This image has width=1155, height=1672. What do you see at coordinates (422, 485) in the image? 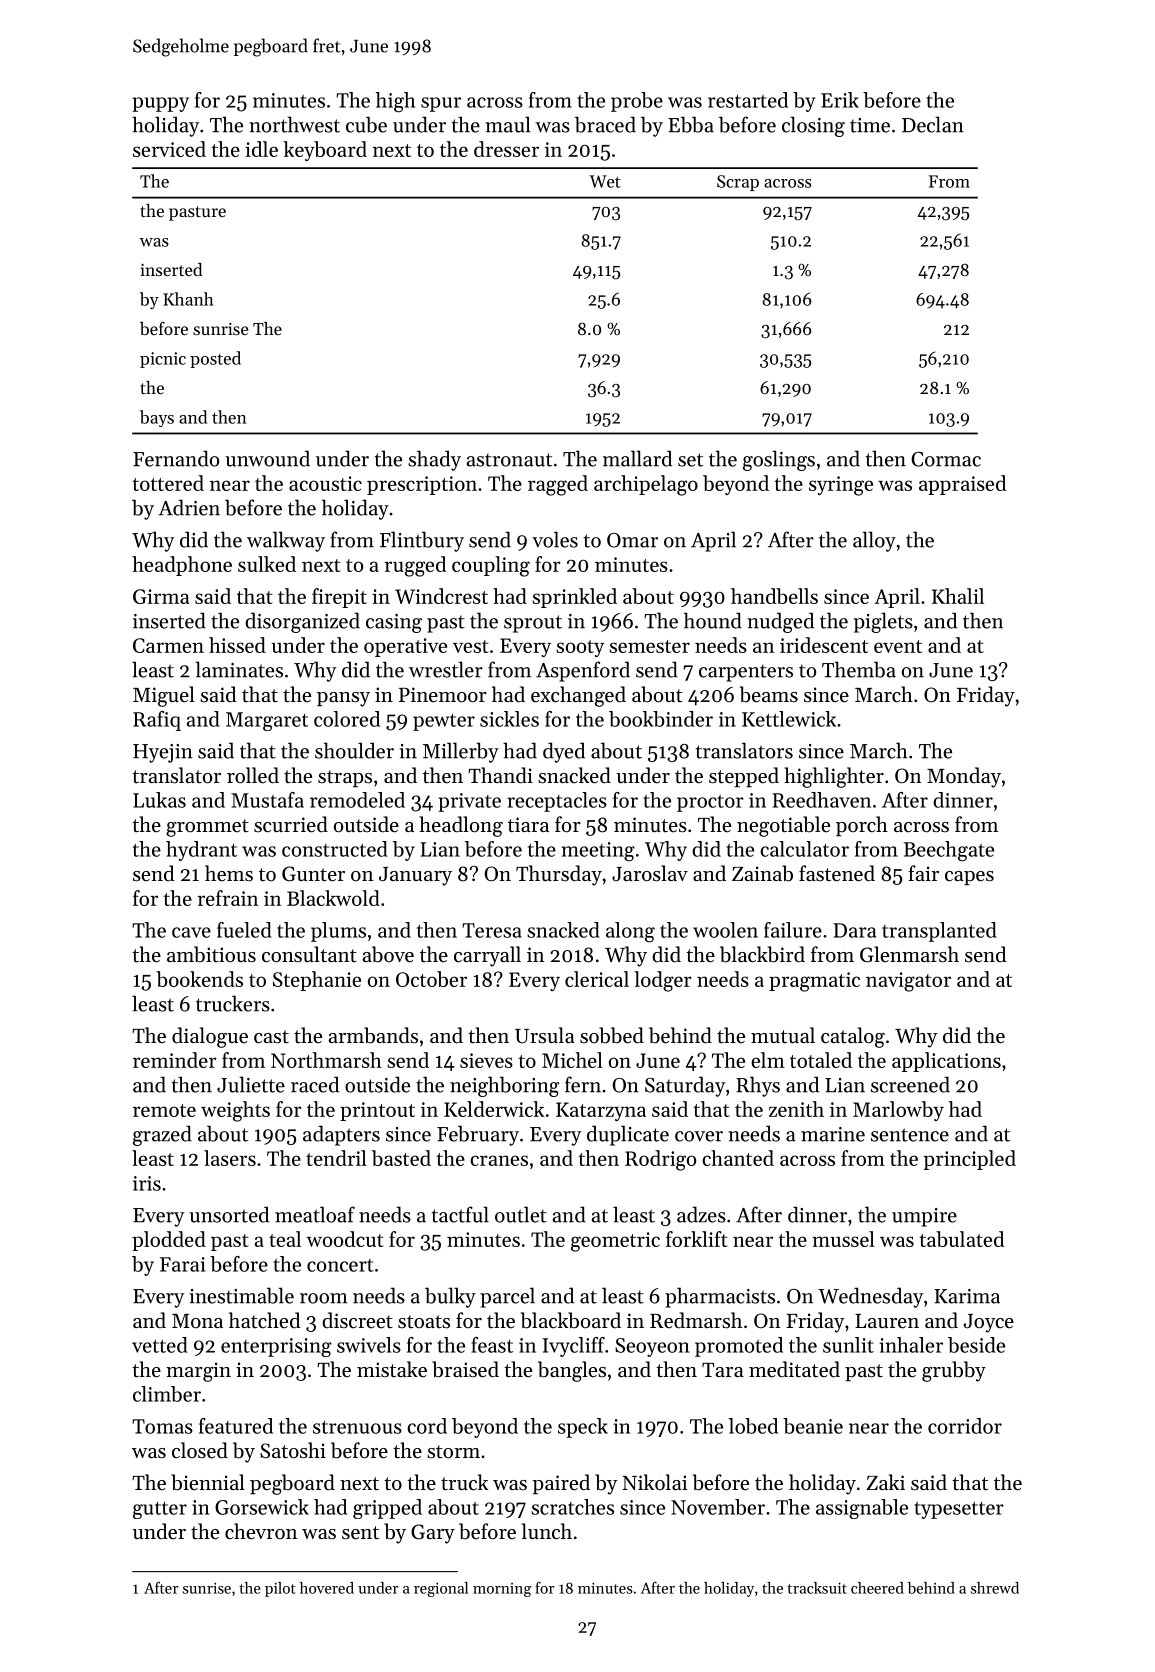
I see `prescription` at bounding box center [422, 485].
